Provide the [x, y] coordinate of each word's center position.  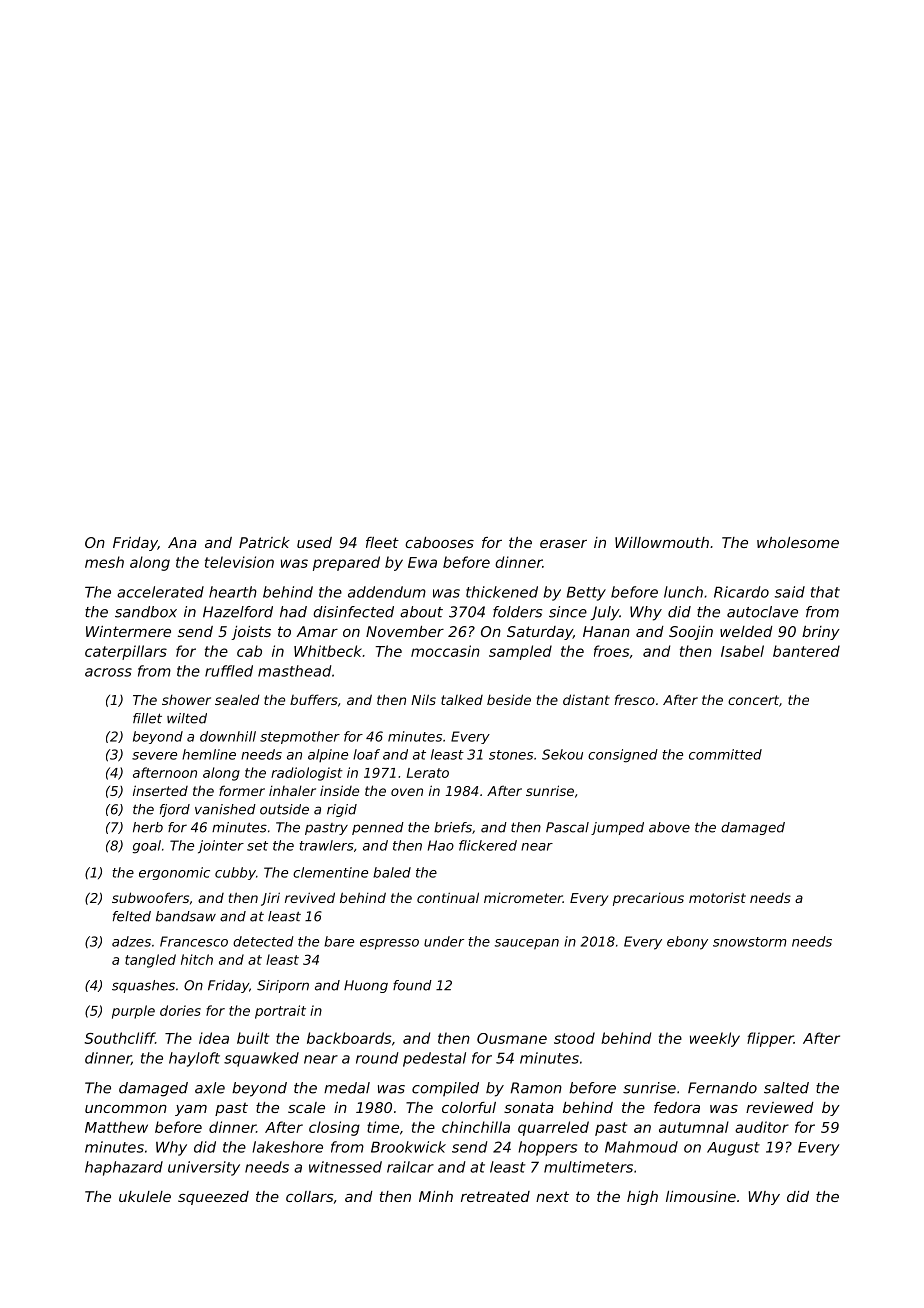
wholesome [798, 542]
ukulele [145, 1196]
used [314, 542]
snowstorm [749, 942]
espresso [389, 944]
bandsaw [186, 916]
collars [309, 1196]
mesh [104, 562]
